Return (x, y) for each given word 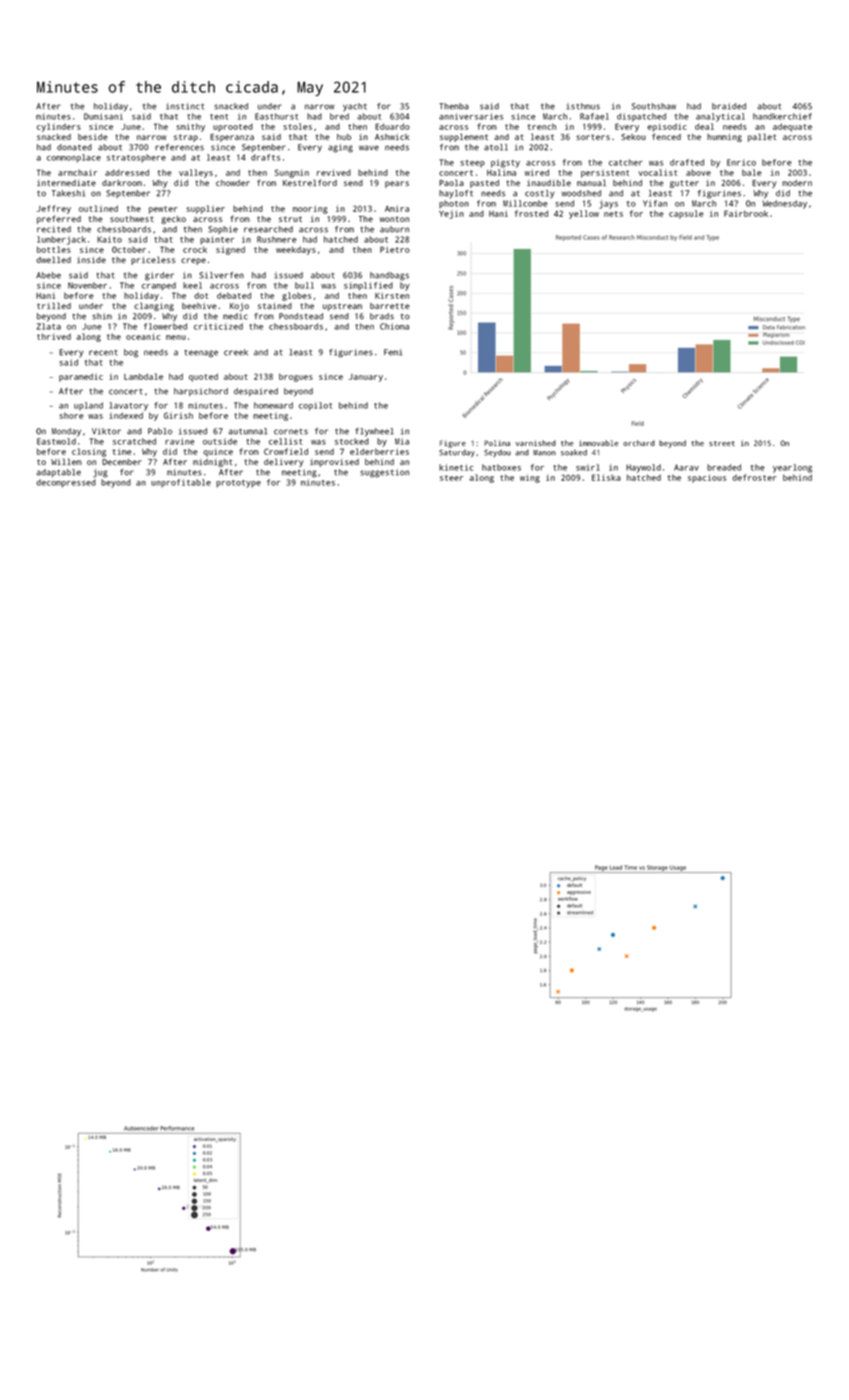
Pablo (160, 431)
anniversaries (471, 116)
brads (382, 316)
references (179, 147)
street (722, 443)
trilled (54, 305)
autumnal (248, 431)
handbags (389, 276)
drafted (687, 162)
